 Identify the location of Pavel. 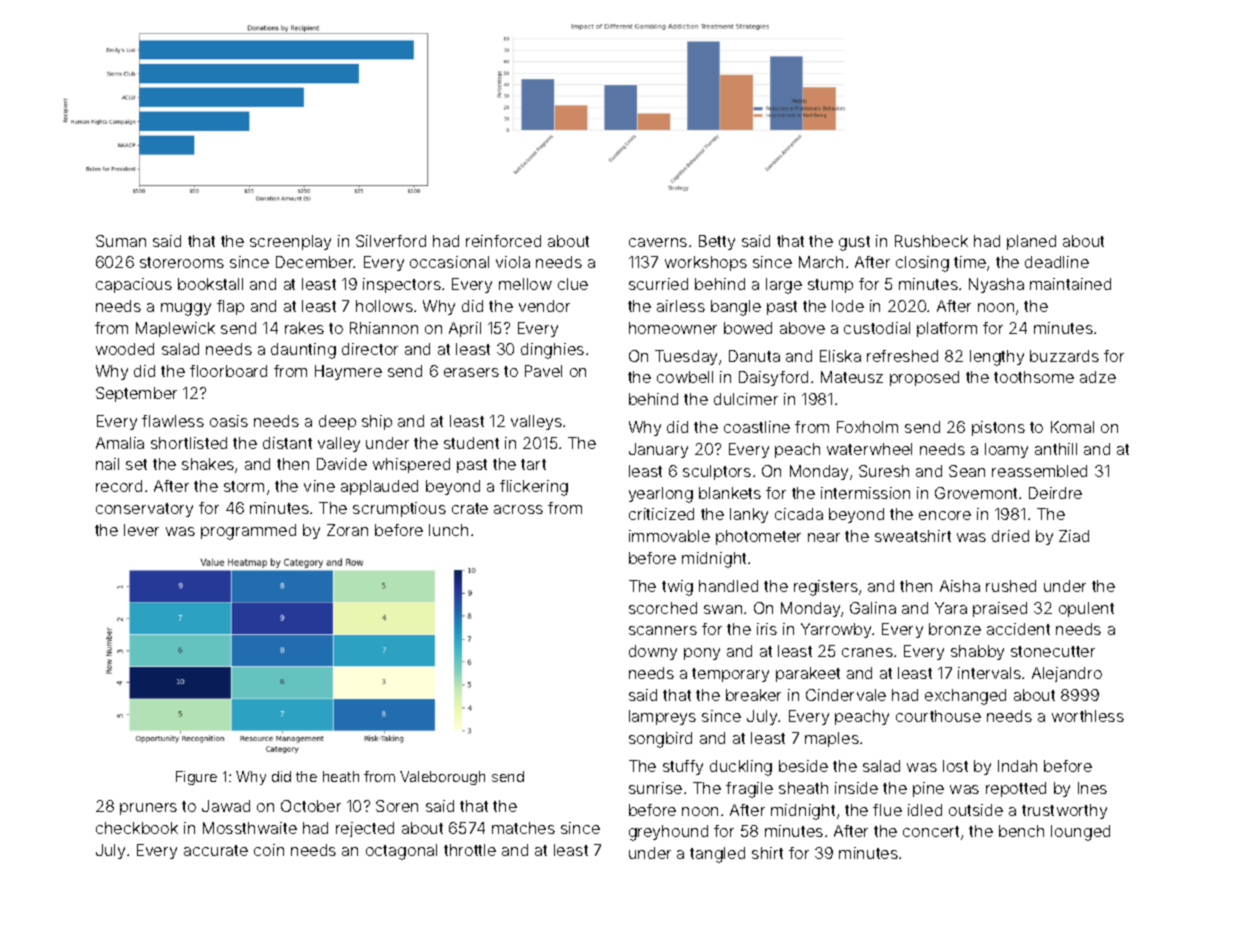
(543, 371).
